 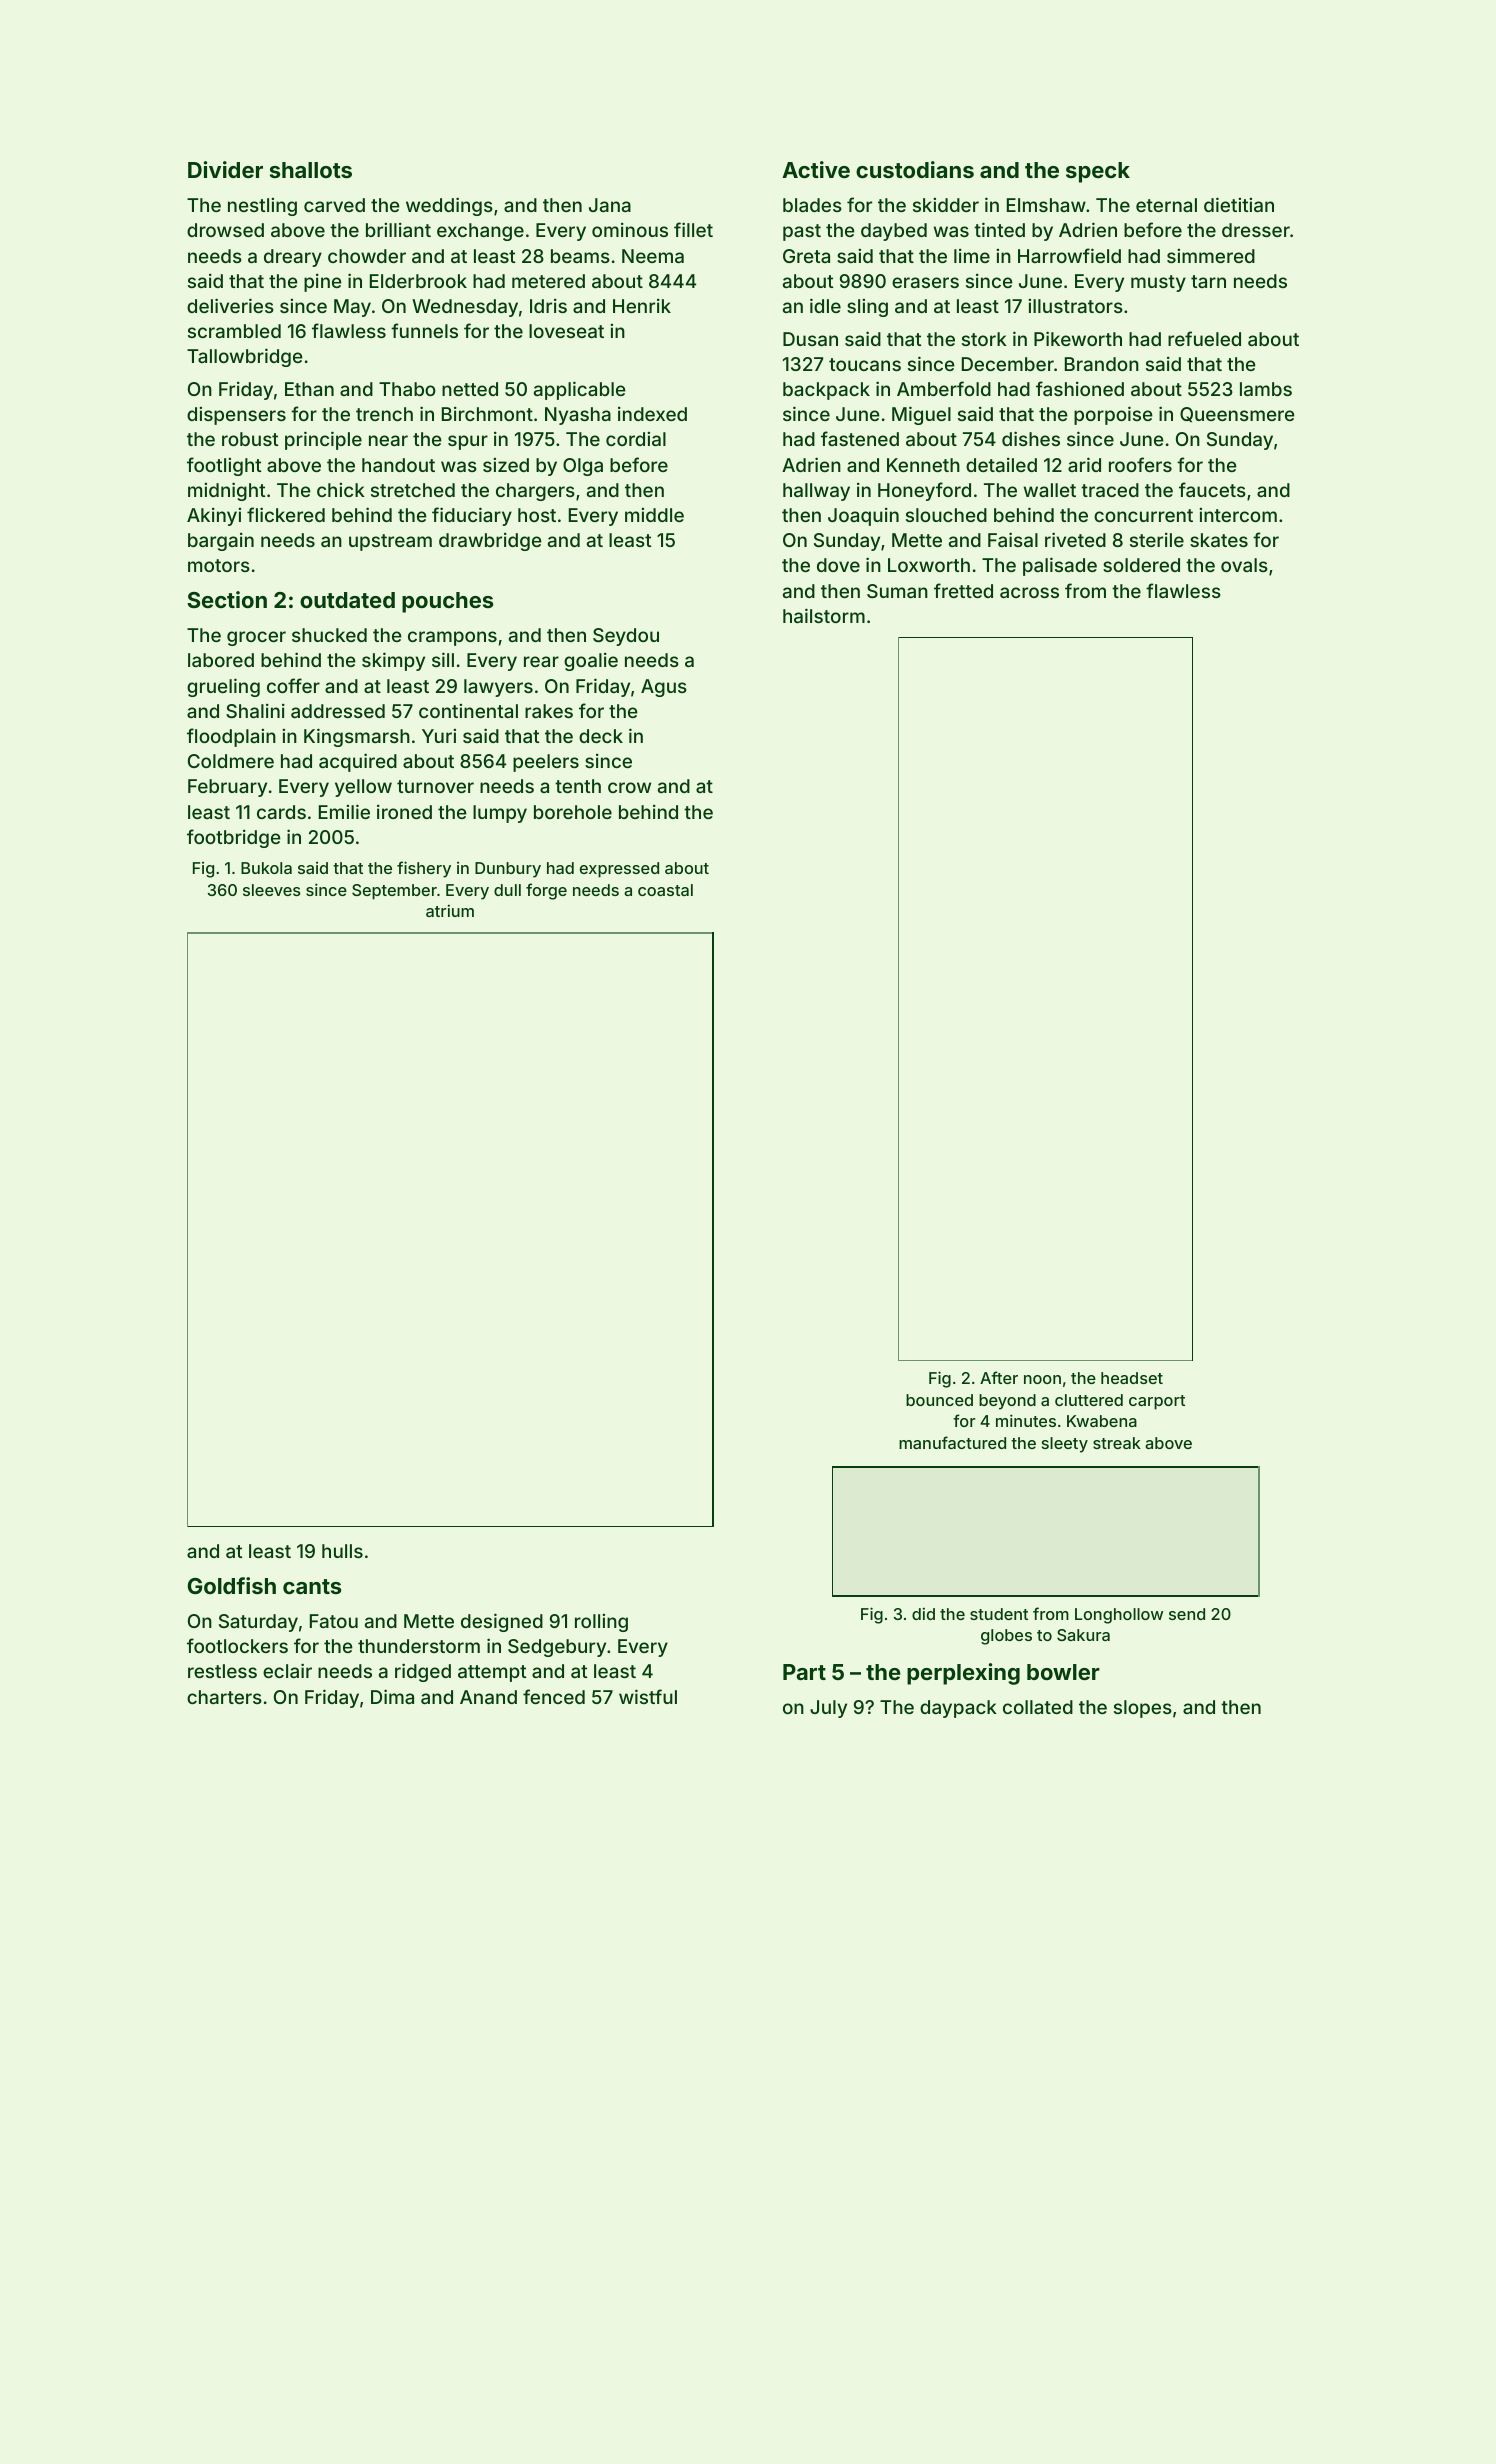 I want to click on ovals, so click(x=1244, y=565).
